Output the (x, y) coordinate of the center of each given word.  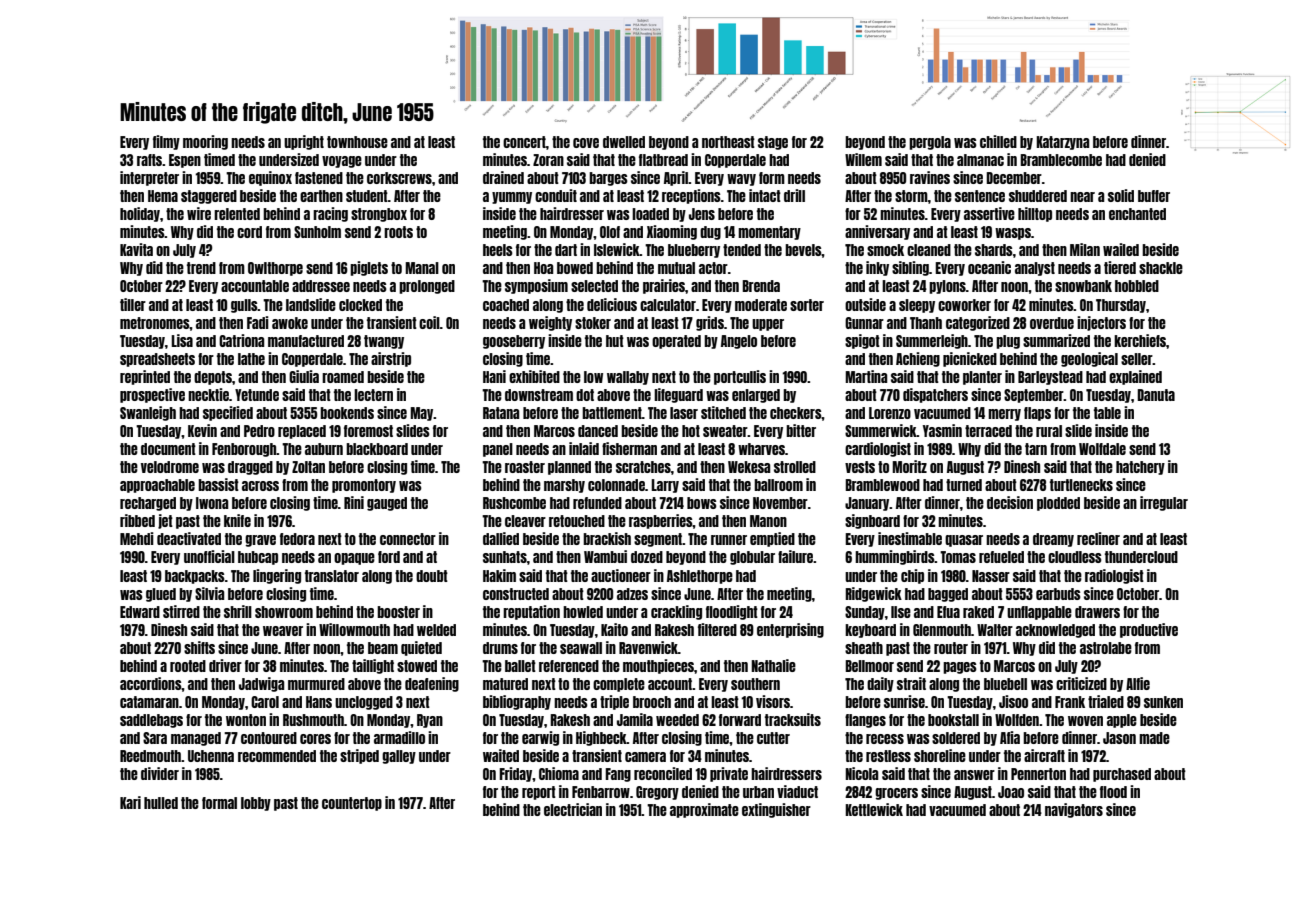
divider (160, 773)
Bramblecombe (1061, 160)
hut (615, 341)
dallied (501, 538)
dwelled (624, 142)
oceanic (989, 267)
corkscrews (399, 178)
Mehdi (137, 538)
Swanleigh (148, 413)
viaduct (797, 791)
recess (885, 739)
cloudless (1075, 557)
